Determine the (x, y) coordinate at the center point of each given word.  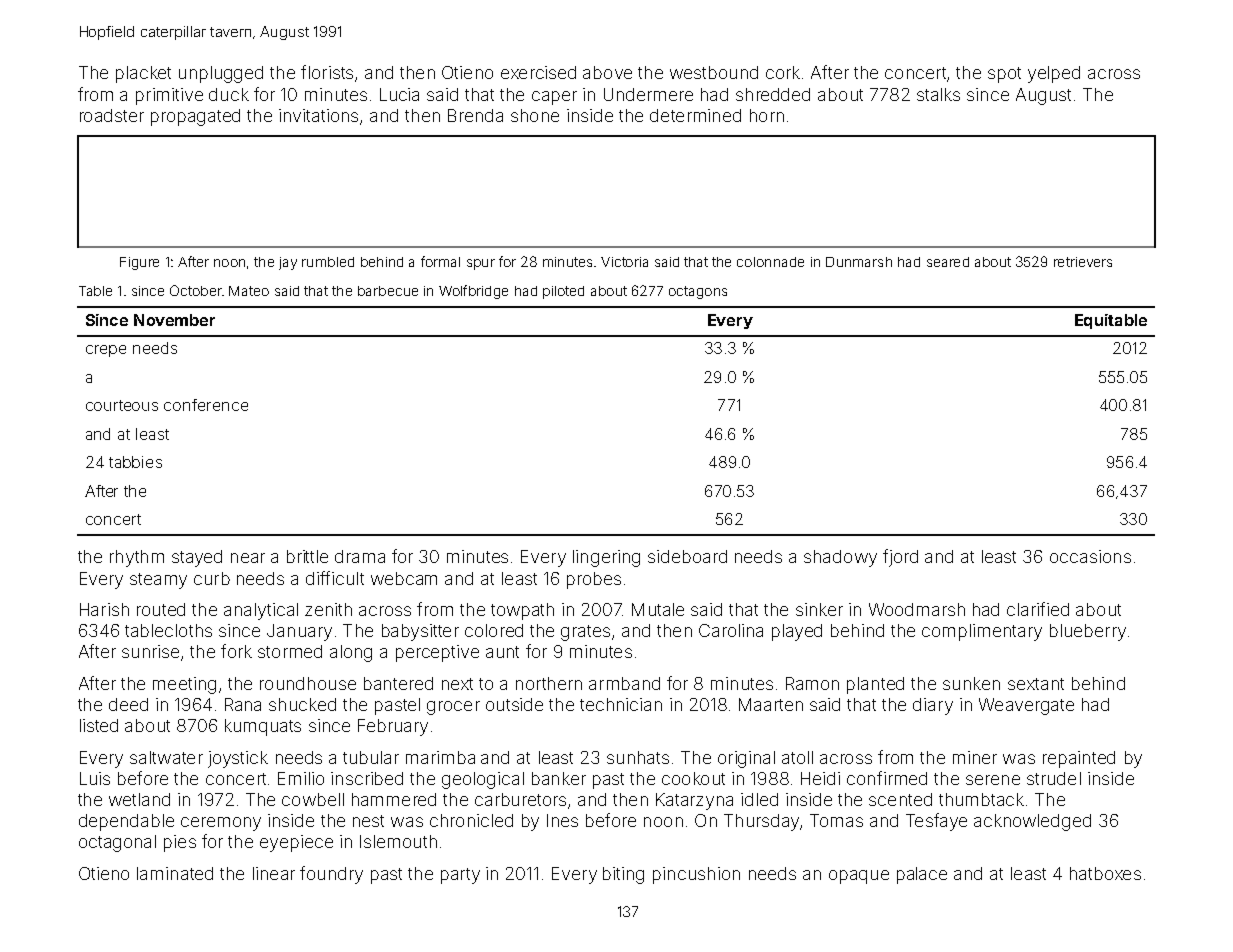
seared (948, 262)
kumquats (263, 727)
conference (206, 405)
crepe (106, 351)
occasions (1090, 556)
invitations (318, 115)
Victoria (624, 262)
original (746, 759)
